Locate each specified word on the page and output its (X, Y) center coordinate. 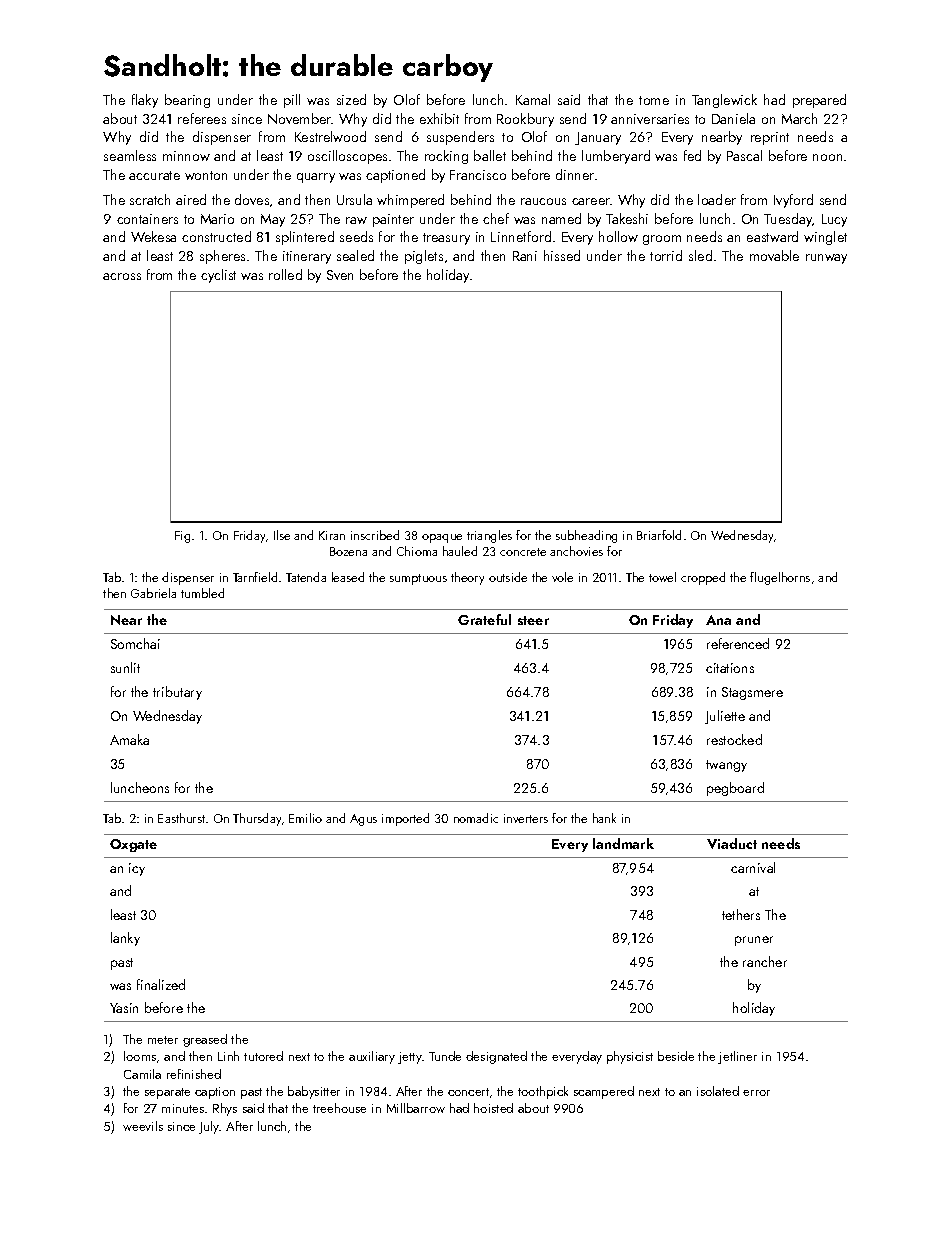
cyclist (218, 276)
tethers (741, 914)
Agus (363, 820)
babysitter (314, 1092)
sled (700, 255)
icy (137, 869)
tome (654, 100)
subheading (586, 536)
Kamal (533, 99)
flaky (145, 101)
